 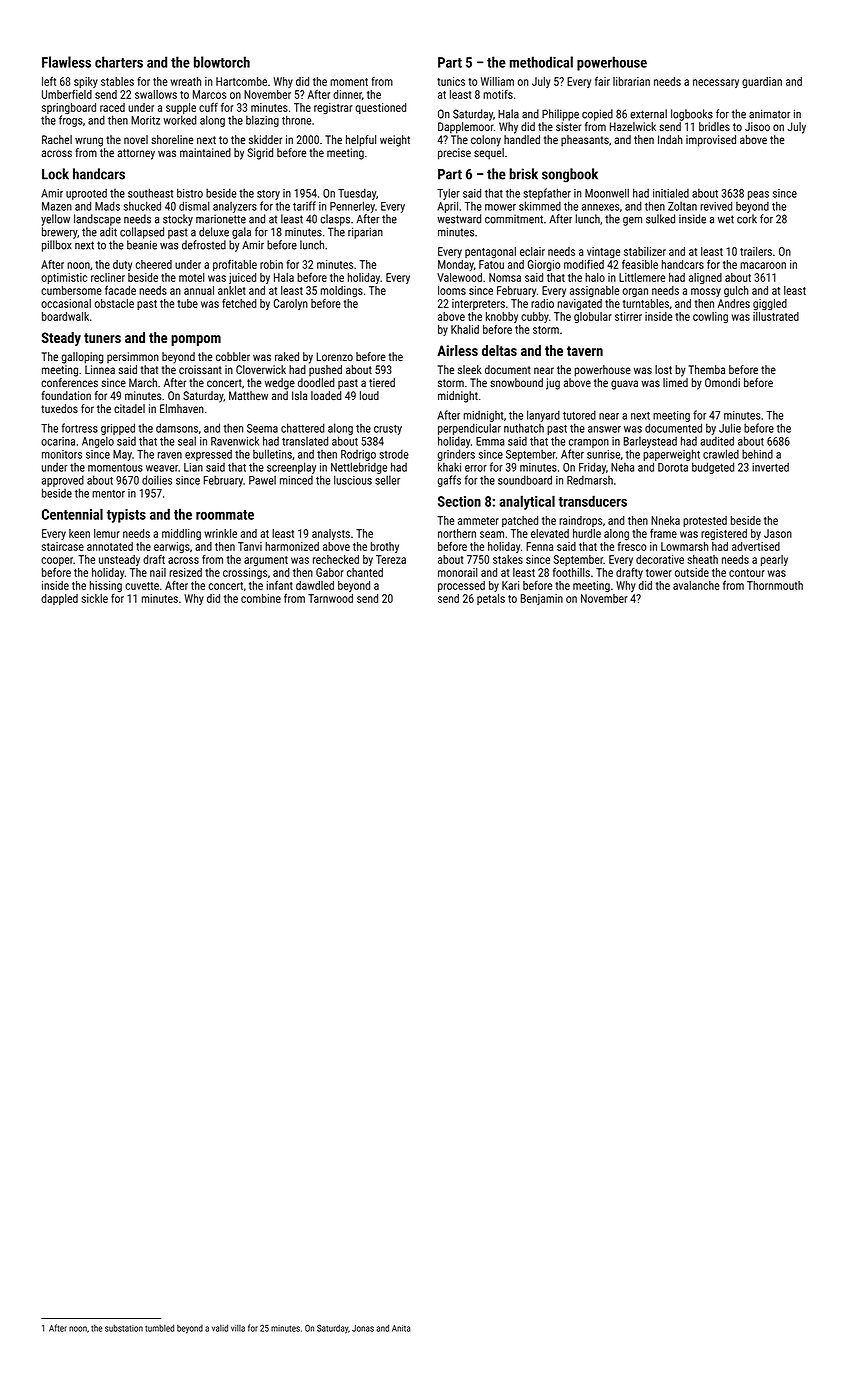 I want to click on tumbled, so click(x=159, y=1328).
